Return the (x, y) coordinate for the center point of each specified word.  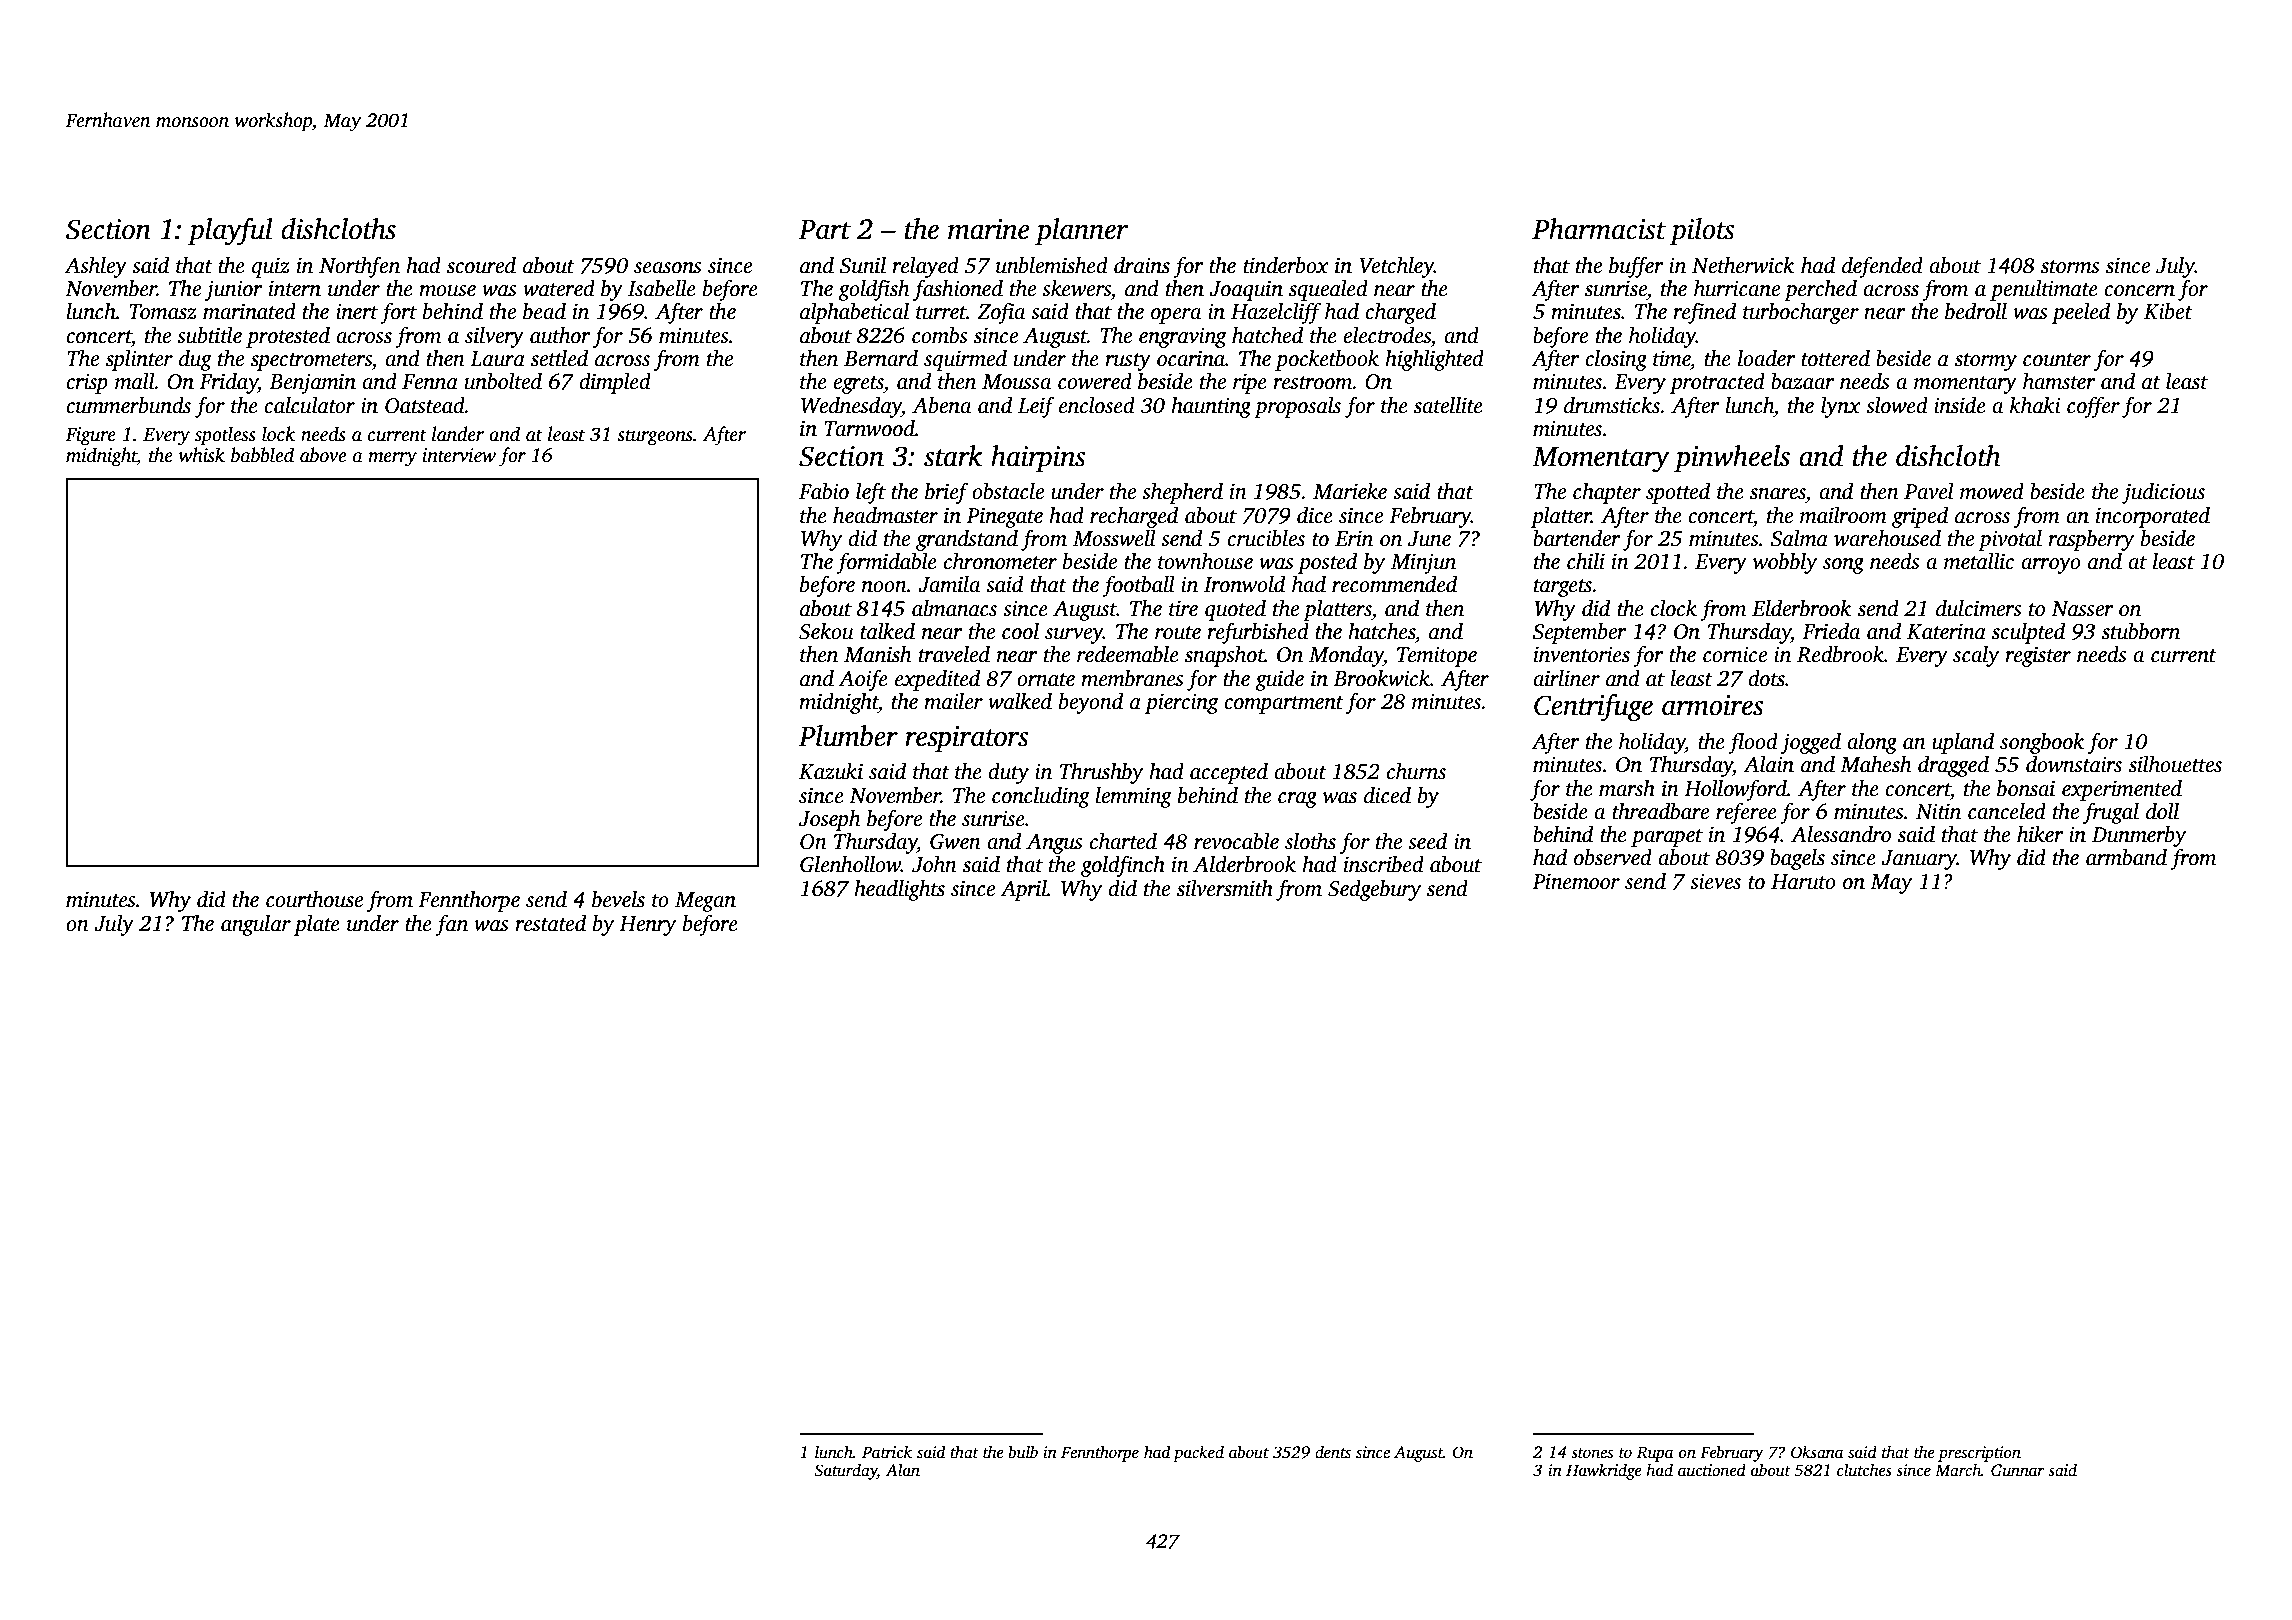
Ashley (96, 267)
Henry (647, 926)
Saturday (845, 1471)
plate (317, 925)
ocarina (1191, 358)
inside (1960, 405)
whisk (202, 455)
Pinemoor (1576, 881)
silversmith (1225, 888)
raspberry (2091, 540)
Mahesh (1876, 764)
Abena (941, 405)
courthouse (314, 899)
